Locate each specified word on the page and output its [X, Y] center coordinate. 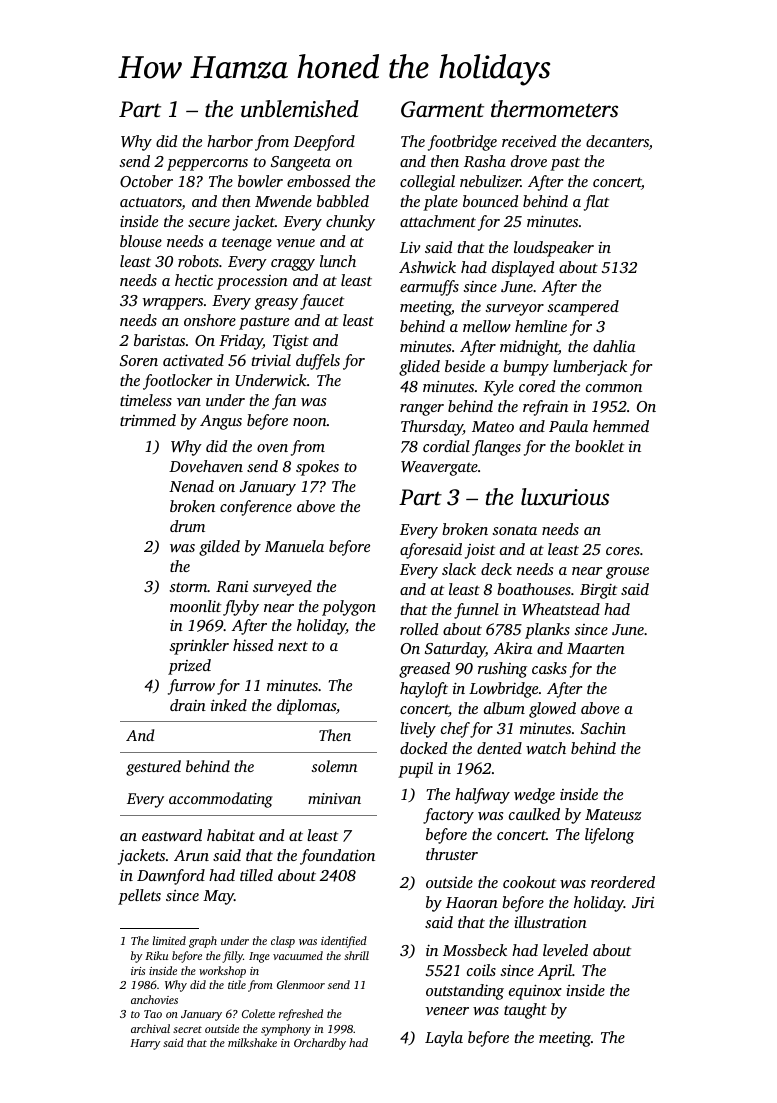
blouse [141, 241]
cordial [446, 446]
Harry [145, 1044]
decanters [617, 141]
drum [187, 526]
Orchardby [320, 1044]
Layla [444, 1039]
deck [496, 569]
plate [440, 203]
